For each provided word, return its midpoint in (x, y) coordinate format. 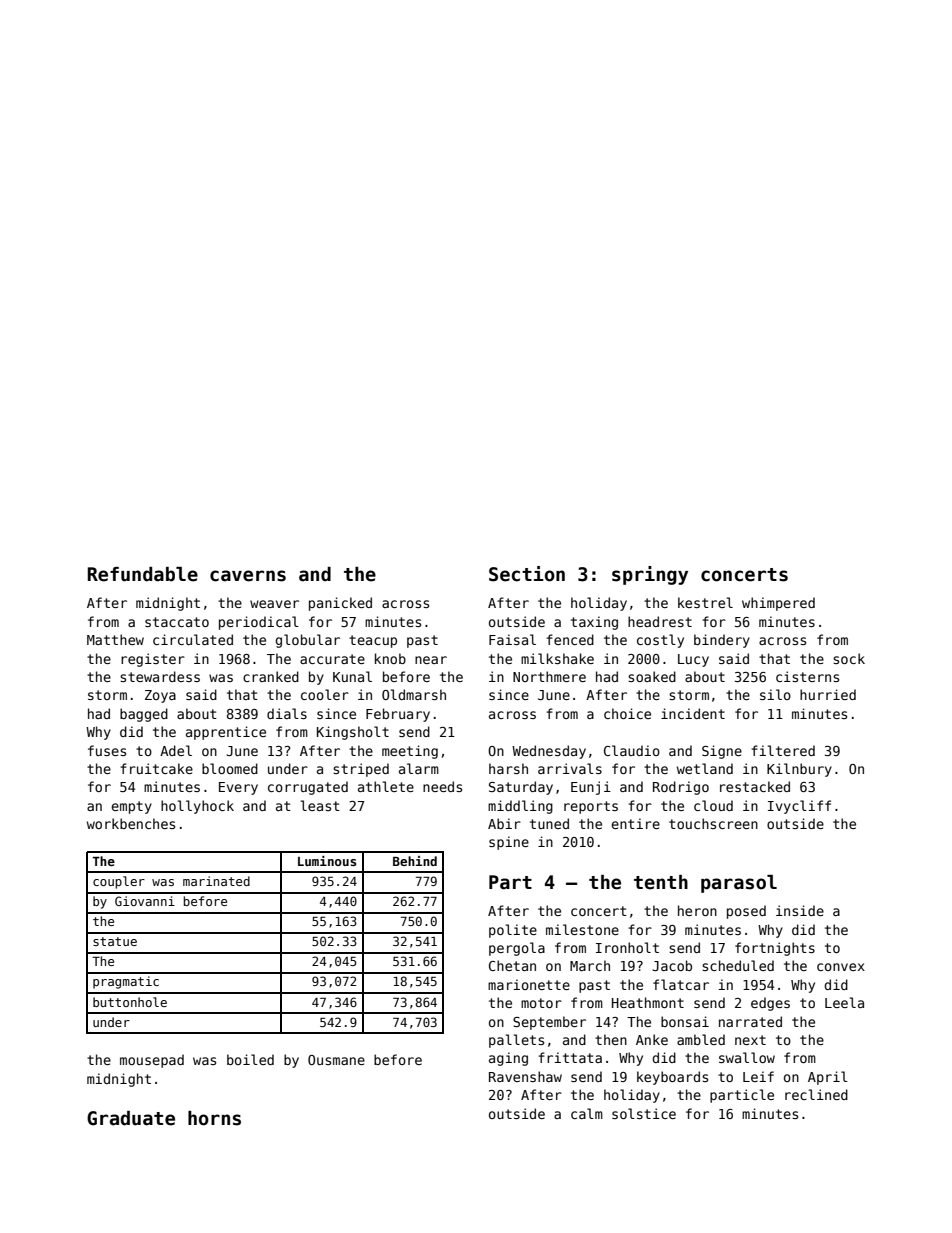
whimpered (778, 604)
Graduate (131, 1118)
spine (509, 843)
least (320, 805)
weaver (274, 604)
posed (746, 912)
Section (527, 574)
